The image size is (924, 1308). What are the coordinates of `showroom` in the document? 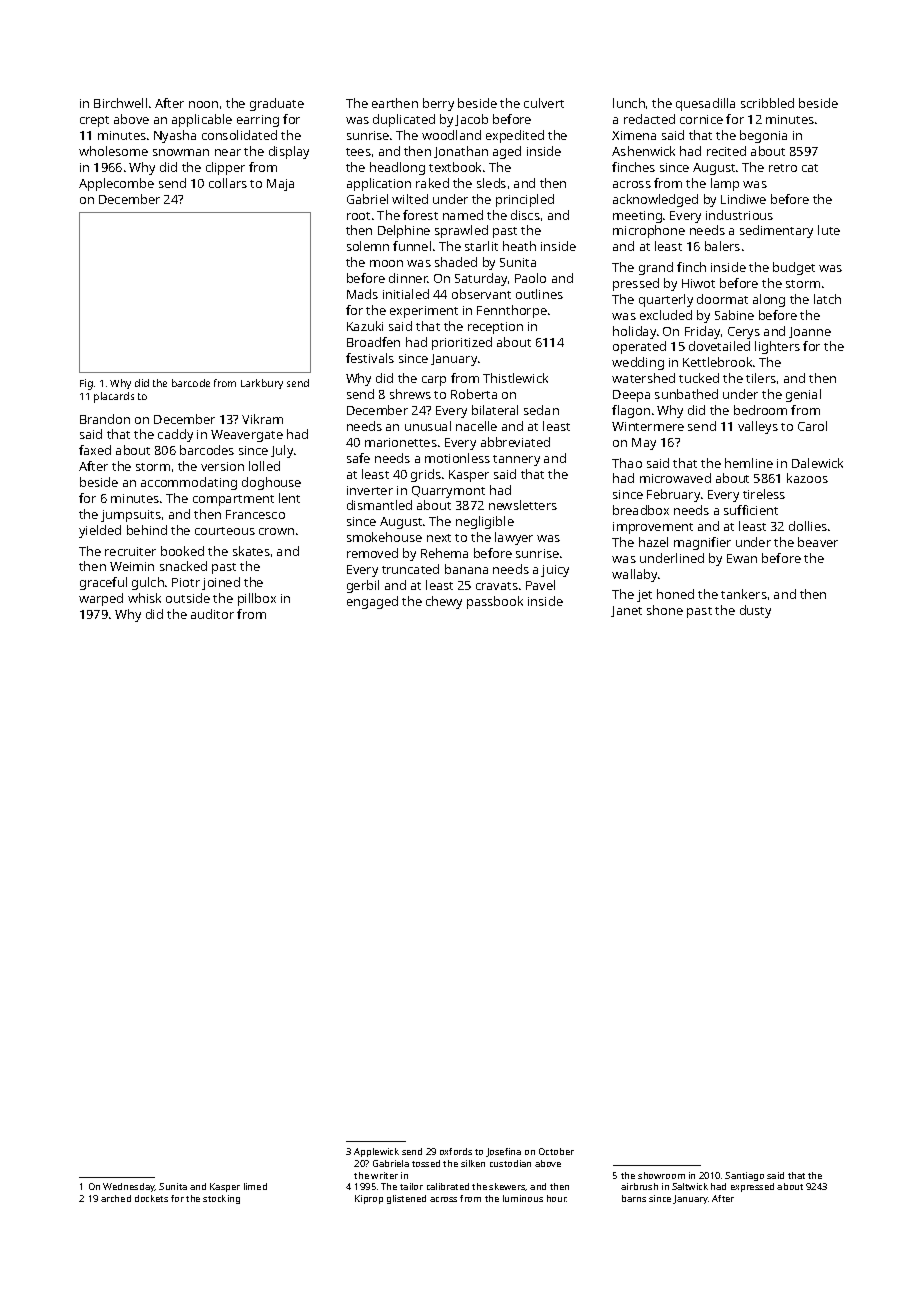 It's located at (661, 1175).
